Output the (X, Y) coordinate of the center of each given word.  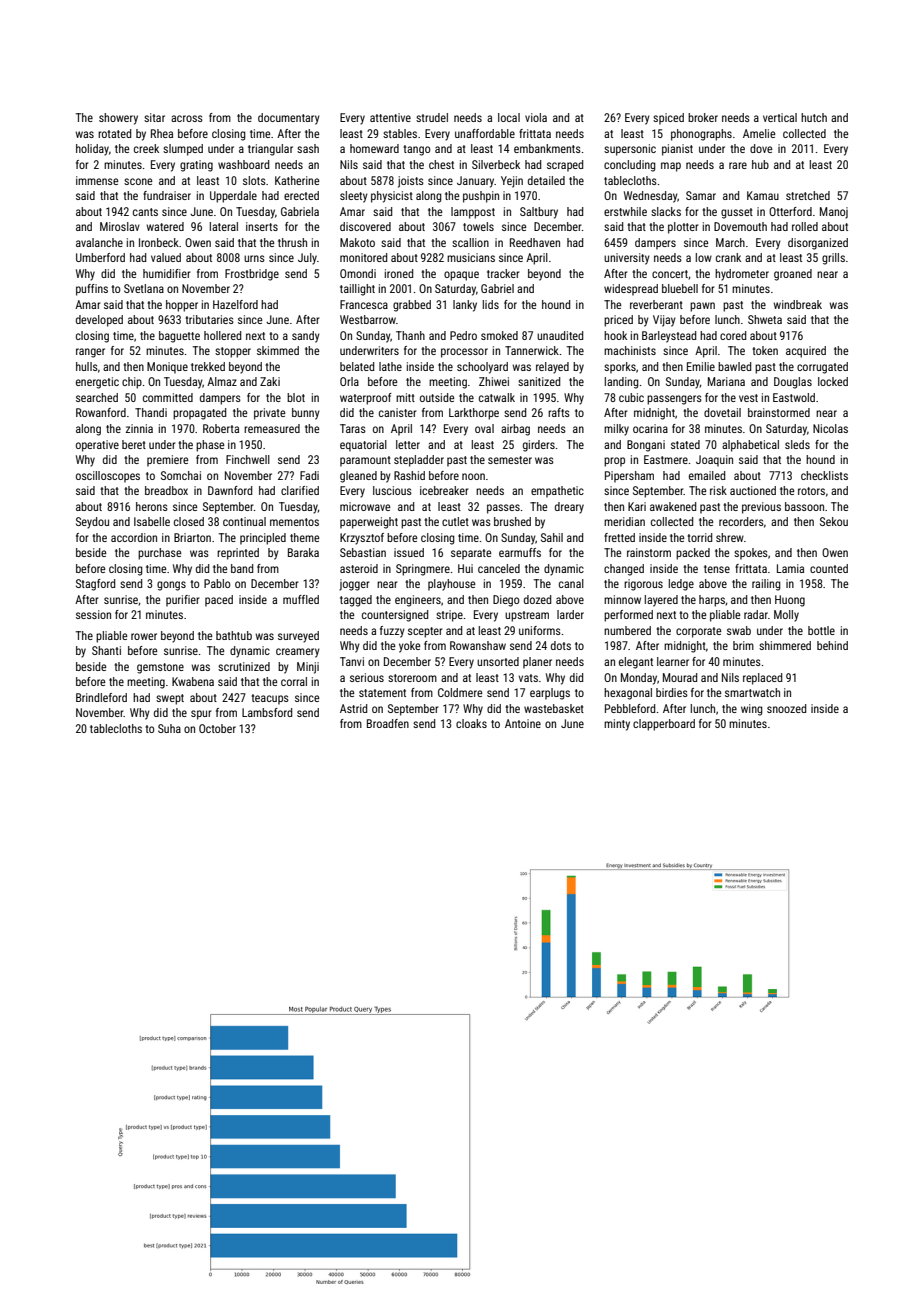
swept (170, 699)
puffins (92, 290)
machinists (630, 350)
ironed (399, 273)
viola (536, 117)
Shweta (765, 319)
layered (661, 601)
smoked (499, 335)
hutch (814, 117)
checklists (824, 475)
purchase (159, 554)
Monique (167, 368)
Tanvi (352, 661)
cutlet (455, 521)
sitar (154, 117)
